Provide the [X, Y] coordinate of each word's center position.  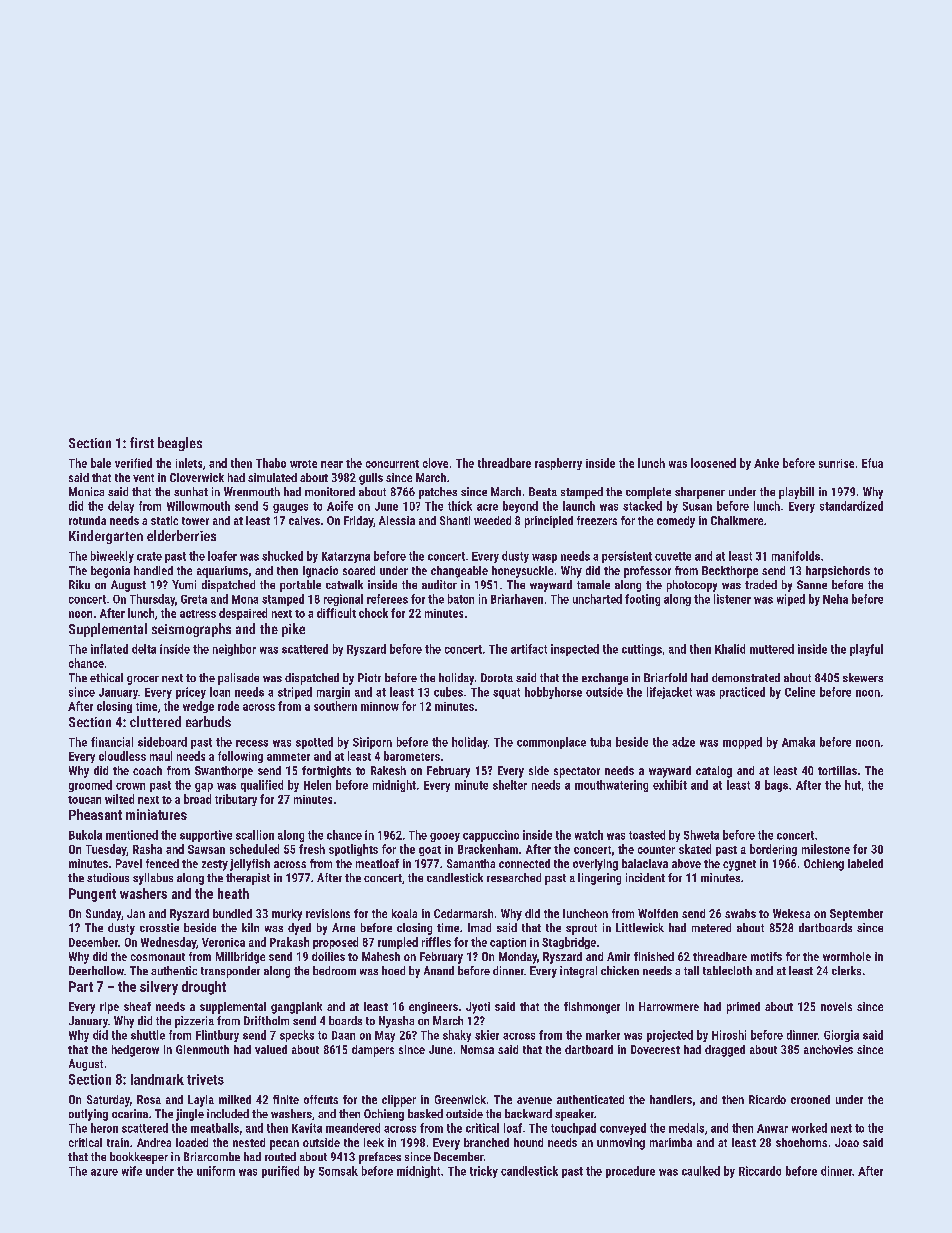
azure [104, 1172]
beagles [180, 444]
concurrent [392, 464]
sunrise [836, 463]
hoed [393, 970]
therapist [248, 879]
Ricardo [767, 1099]
